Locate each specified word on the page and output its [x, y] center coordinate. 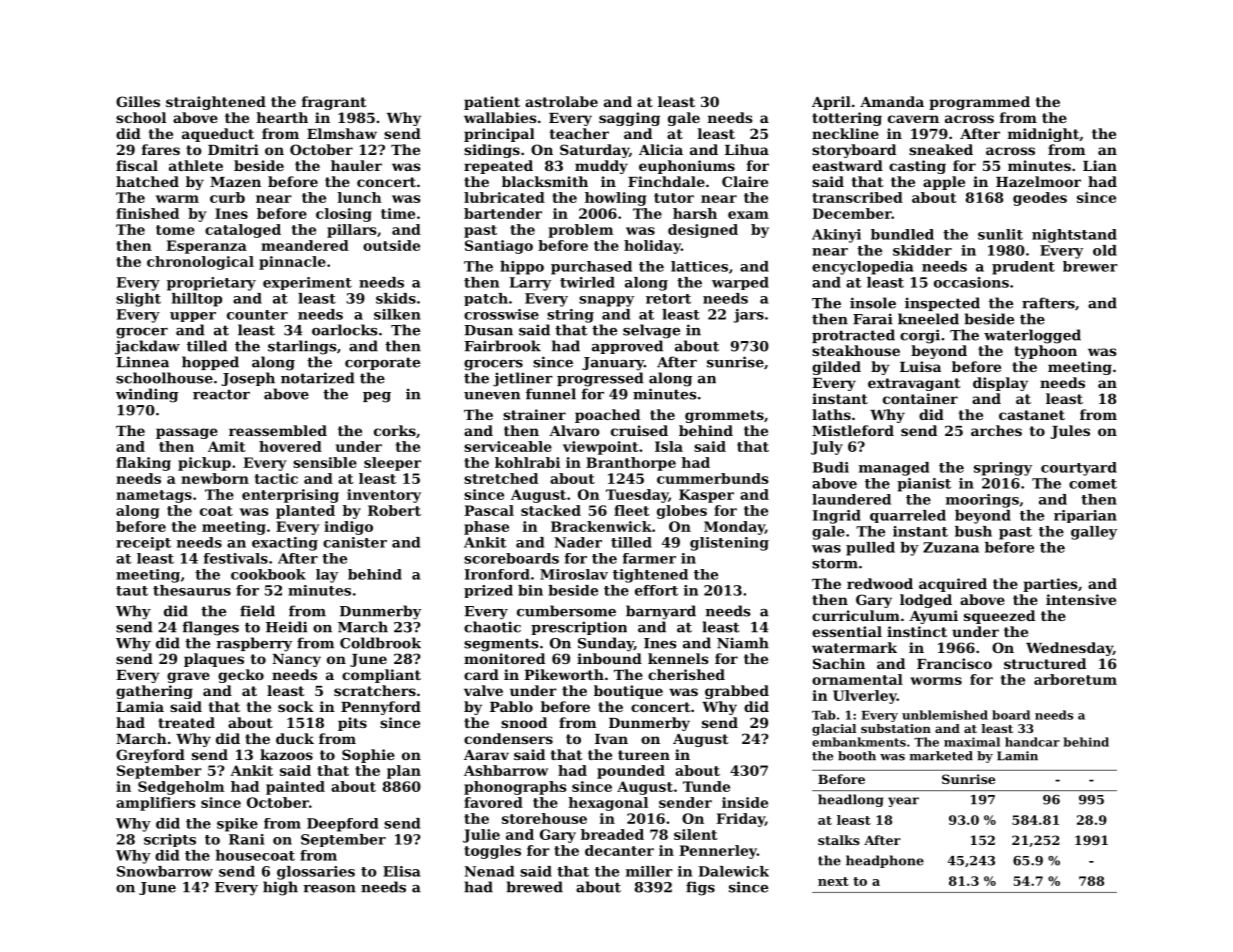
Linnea [142, 362]
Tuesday [637, 496]
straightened [216, 103]
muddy [601, 167]
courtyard [1079, 469]
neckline [845, 133]
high [280, 888]
